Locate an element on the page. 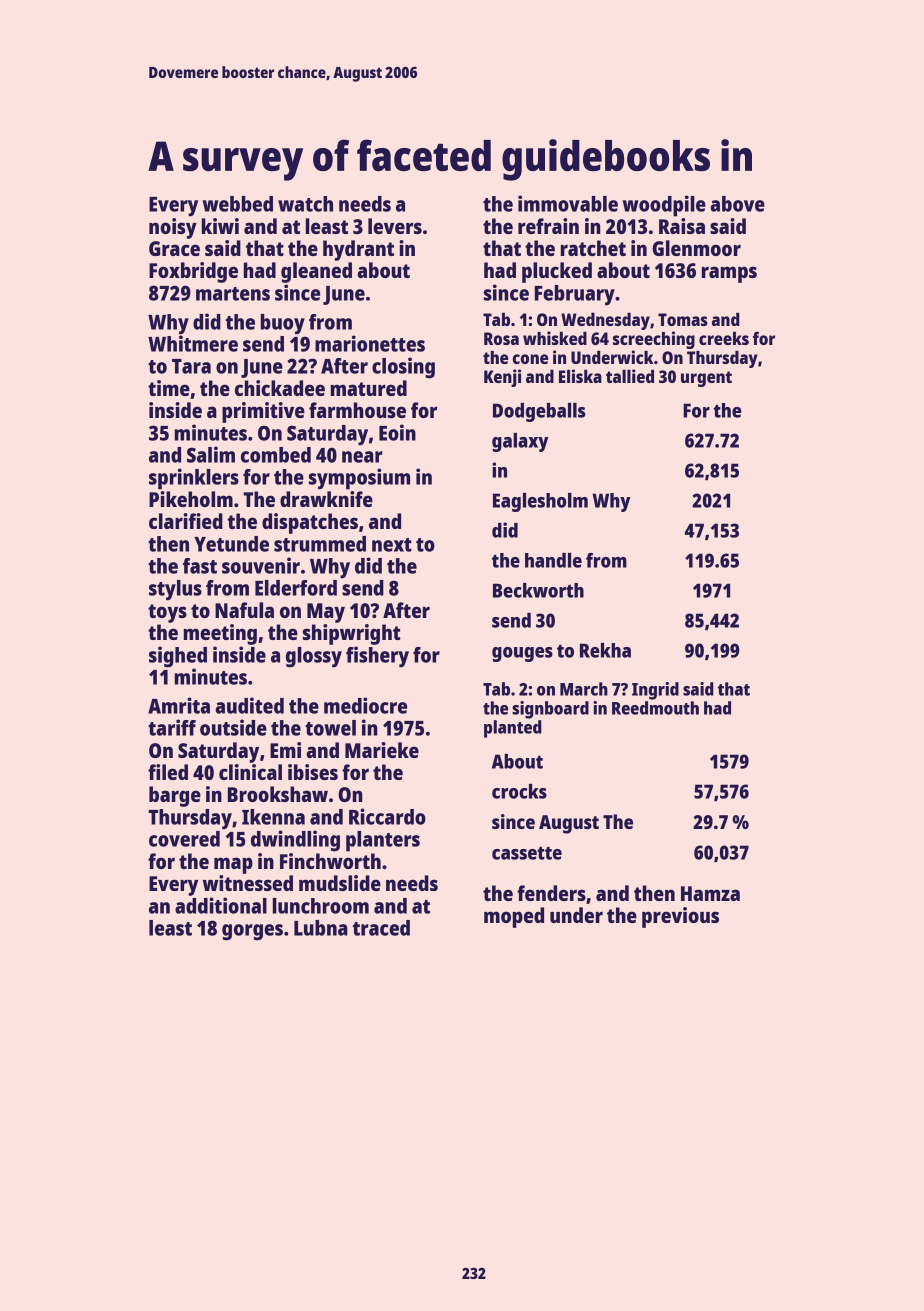 This page has height=1311, width=924. audited is located at coordinates (249, 705).
